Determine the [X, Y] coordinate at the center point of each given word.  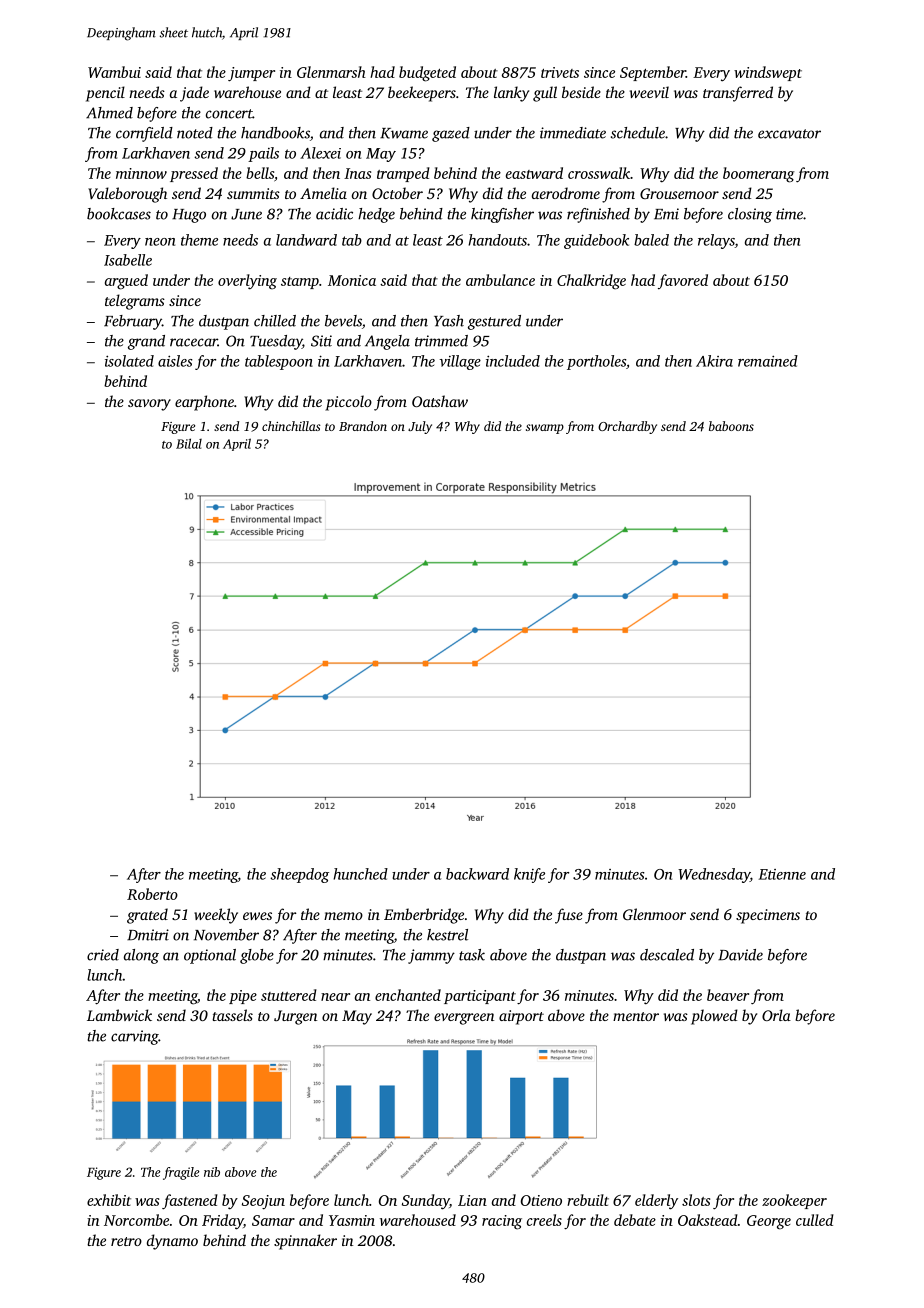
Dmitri [148, 935]
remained [768, 361]
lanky [511, 94]
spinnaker [305, 1242]
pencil [105, 94]
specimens [768, 916]
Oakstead [708, 1220]
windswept [768, 73]
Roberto [152, 894]
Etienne [782, 874]
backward [477, 874]
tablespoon [279, 362]
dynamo [172, 1242]
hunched [360, 874]
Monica [352, 280]
